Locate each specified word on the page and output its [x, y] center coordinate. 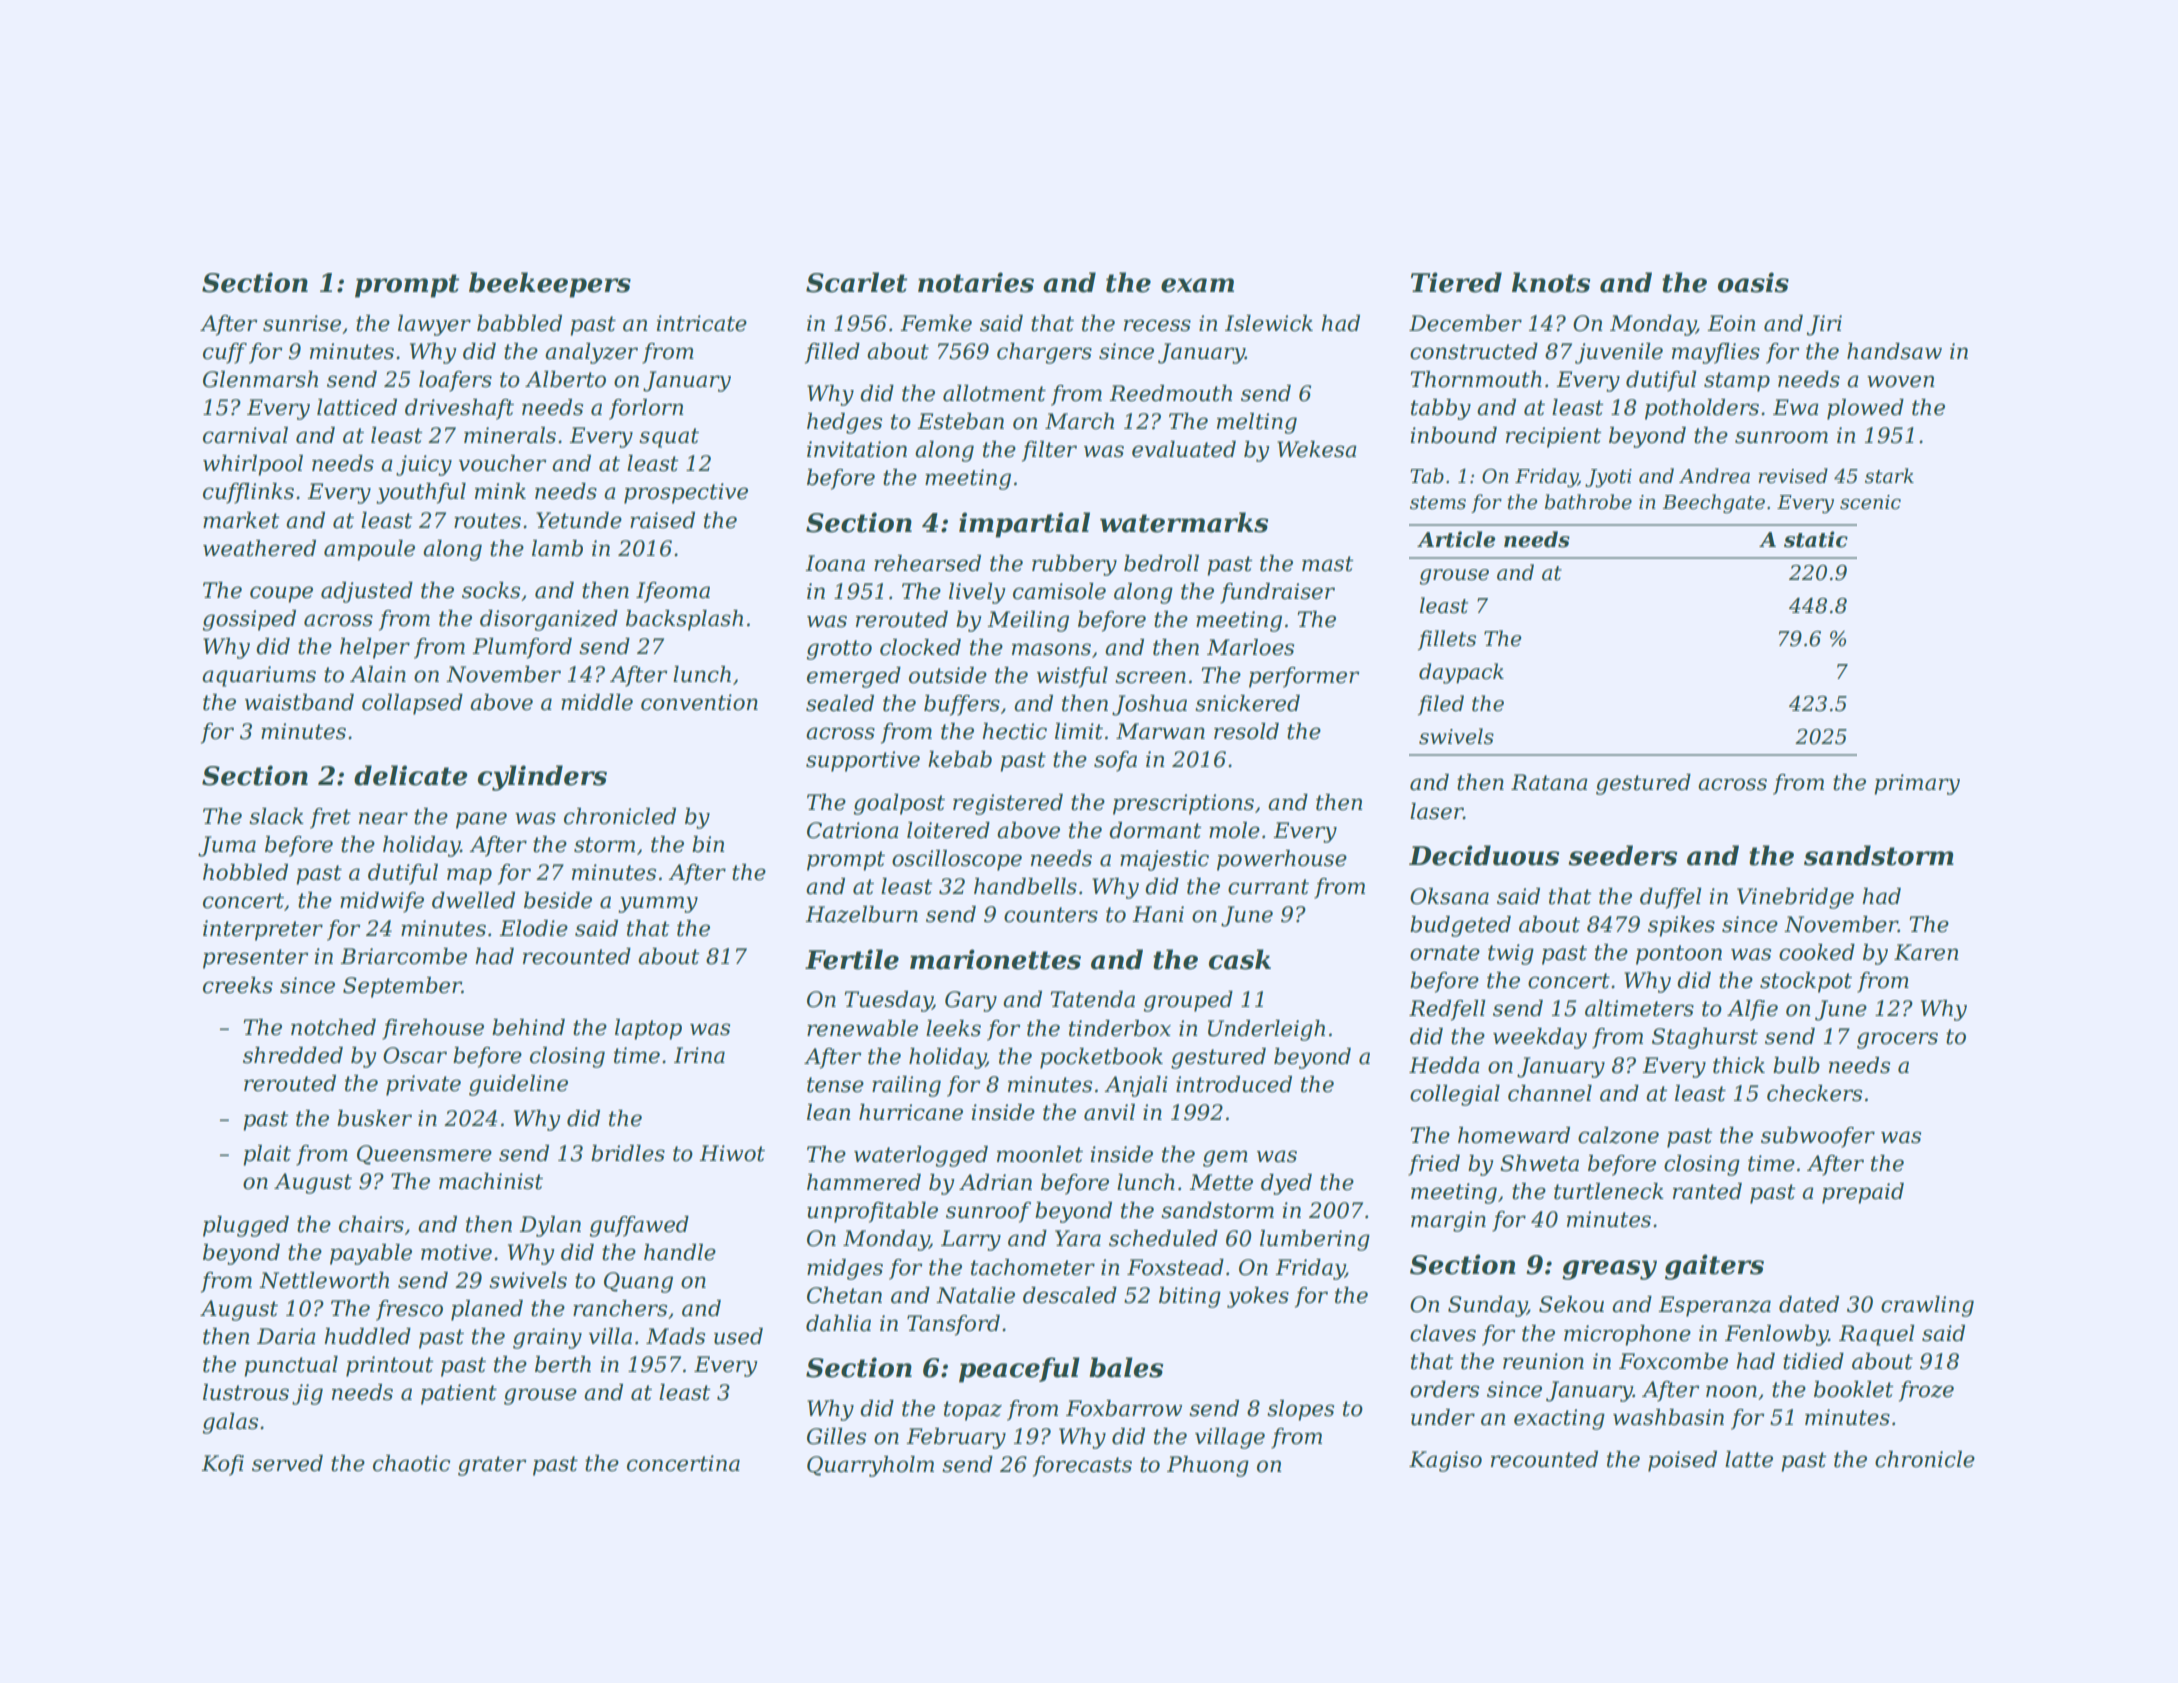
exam [1197, 285]
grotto [839, 650]
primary [1917, 784]
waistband [299, 702]
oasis [1753, 282]
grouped [1188, 1001]
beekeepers [550, 285]
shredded [293, 1055]
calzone [1618, 1135]
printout [390, 1366]
